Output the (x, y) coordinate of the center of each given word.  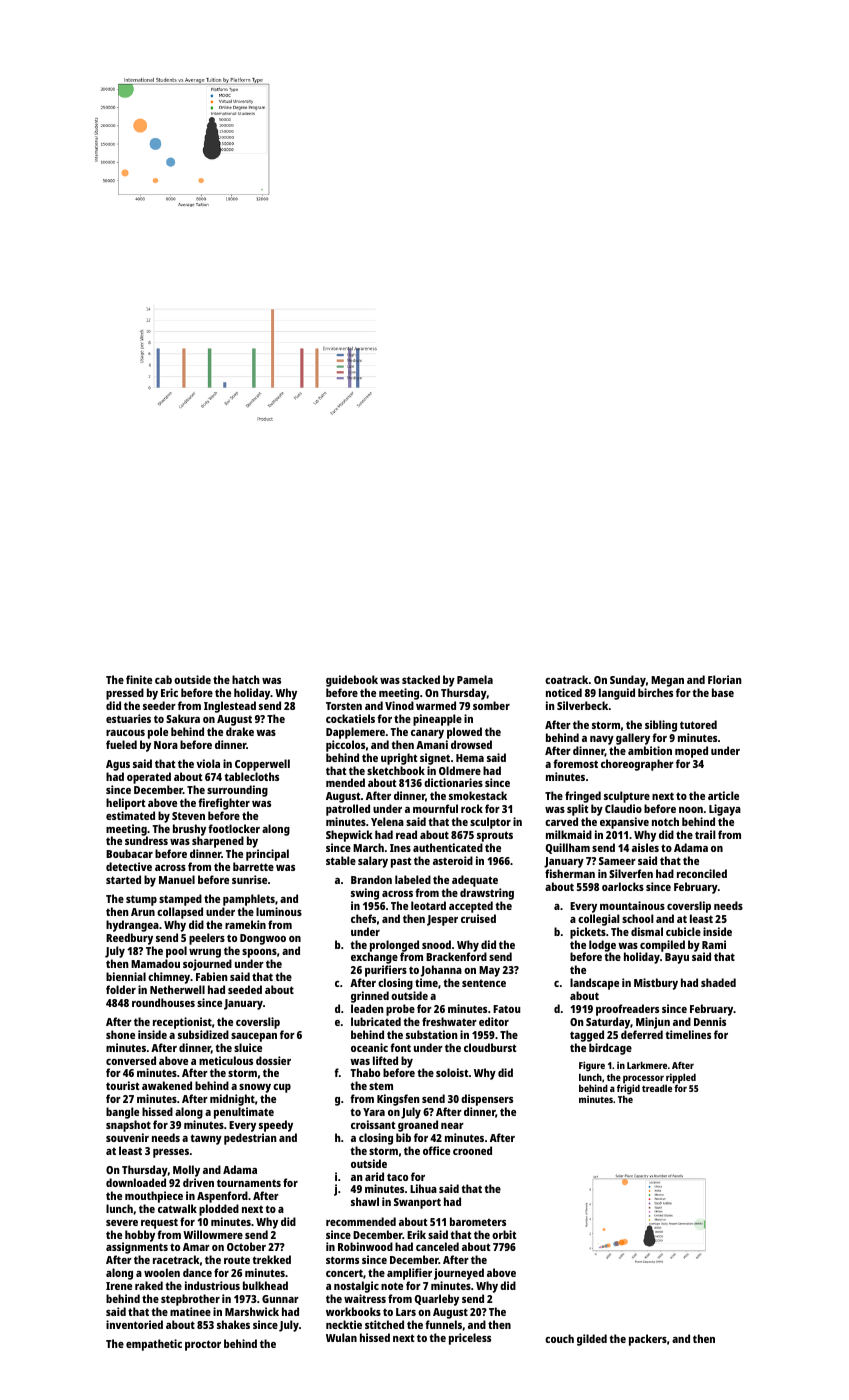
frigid (628, 1089)
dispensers (487, 1100)
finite (139, 679)
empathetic (154, 1345)
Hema (470, 758)
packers (648, 1340)
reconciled (702, 873)
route (237, 1260)
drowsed (471, 744)
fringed (583, 797)
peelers (207, 939)
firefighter (224, 804)
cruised (478, 918)
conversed (131, 1060)
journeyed (459, 1274)
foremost (575, 763)
